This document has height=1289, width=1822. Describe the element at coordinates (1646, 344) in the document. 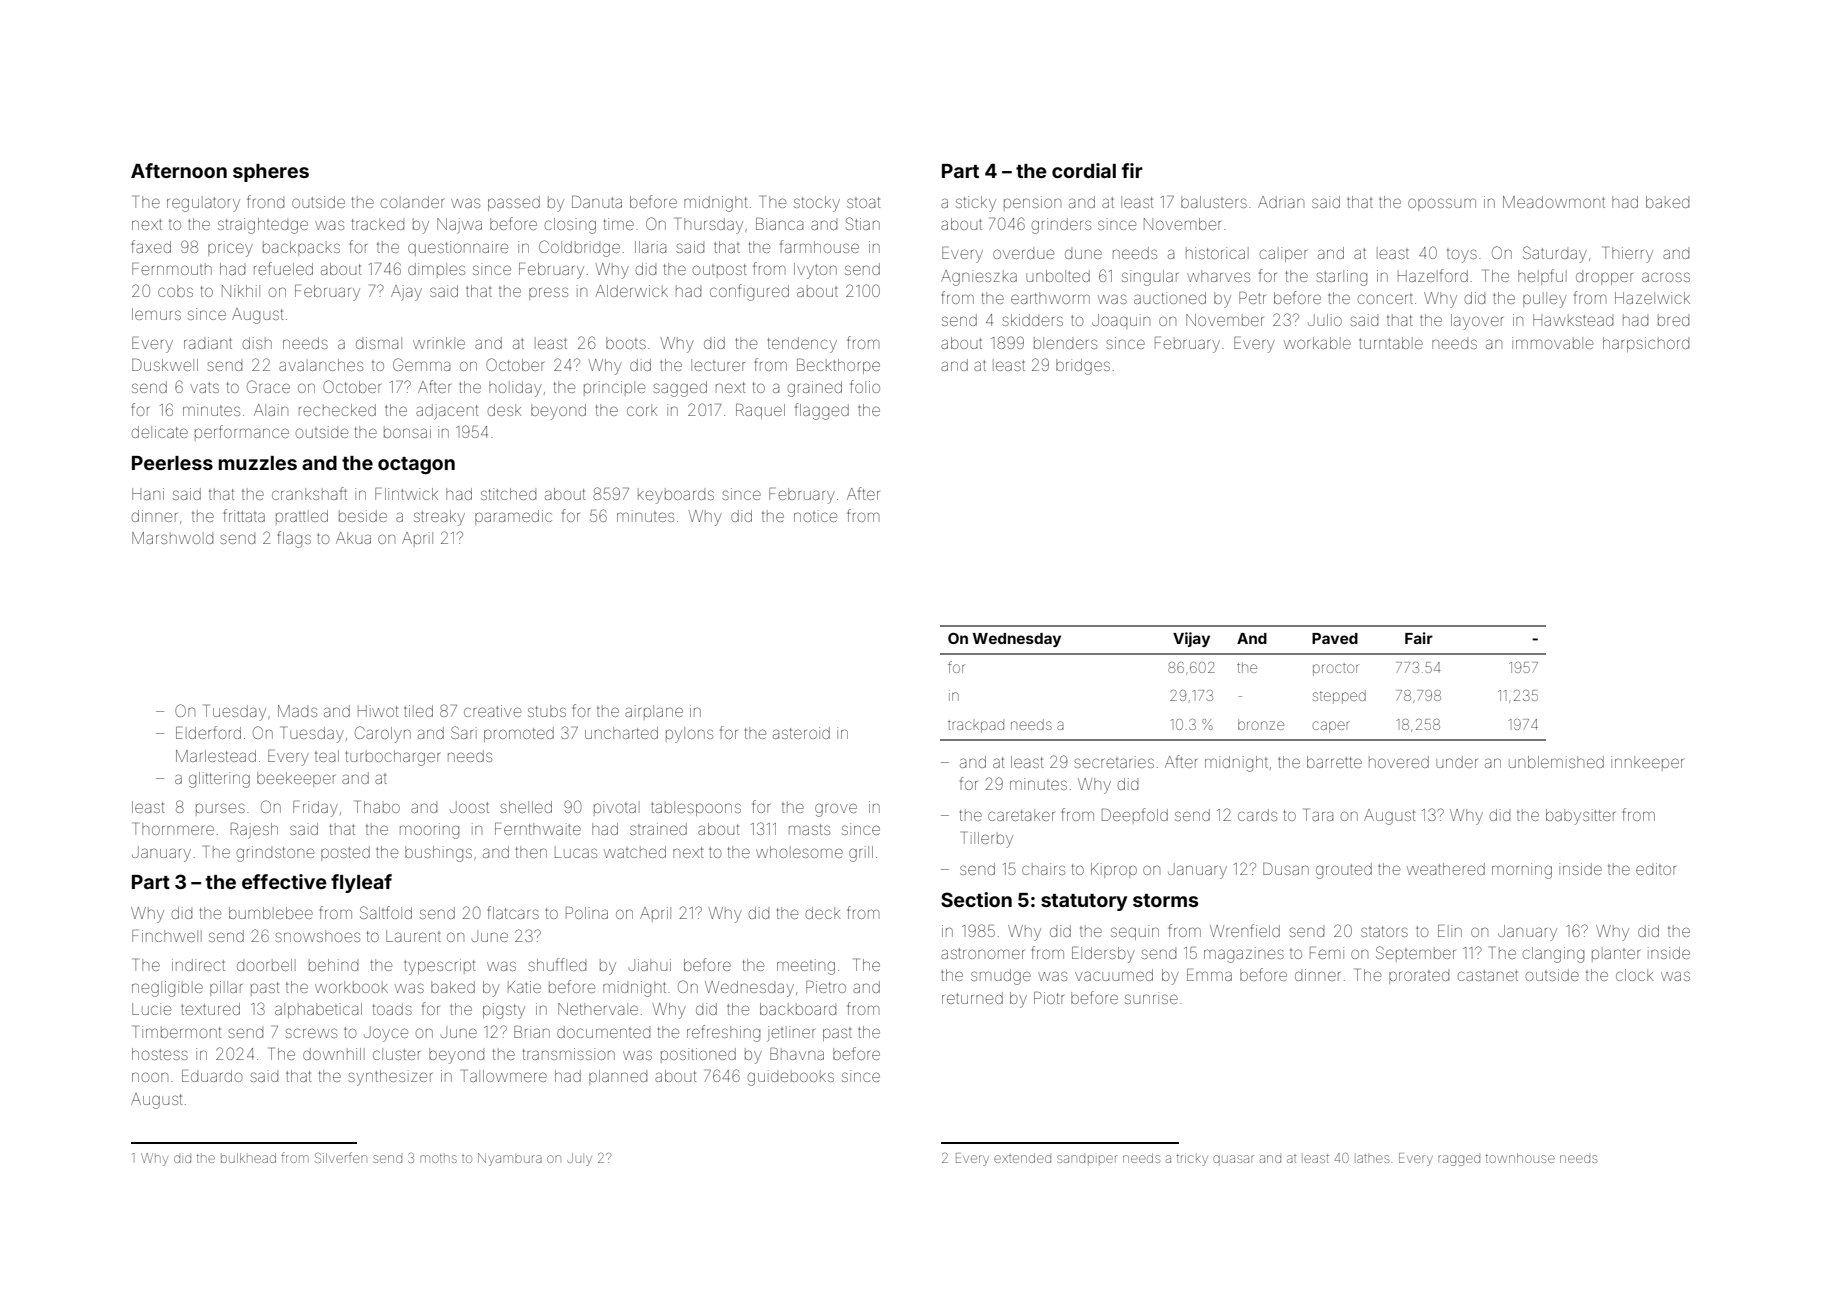

I see `harpsichord` at that location.
